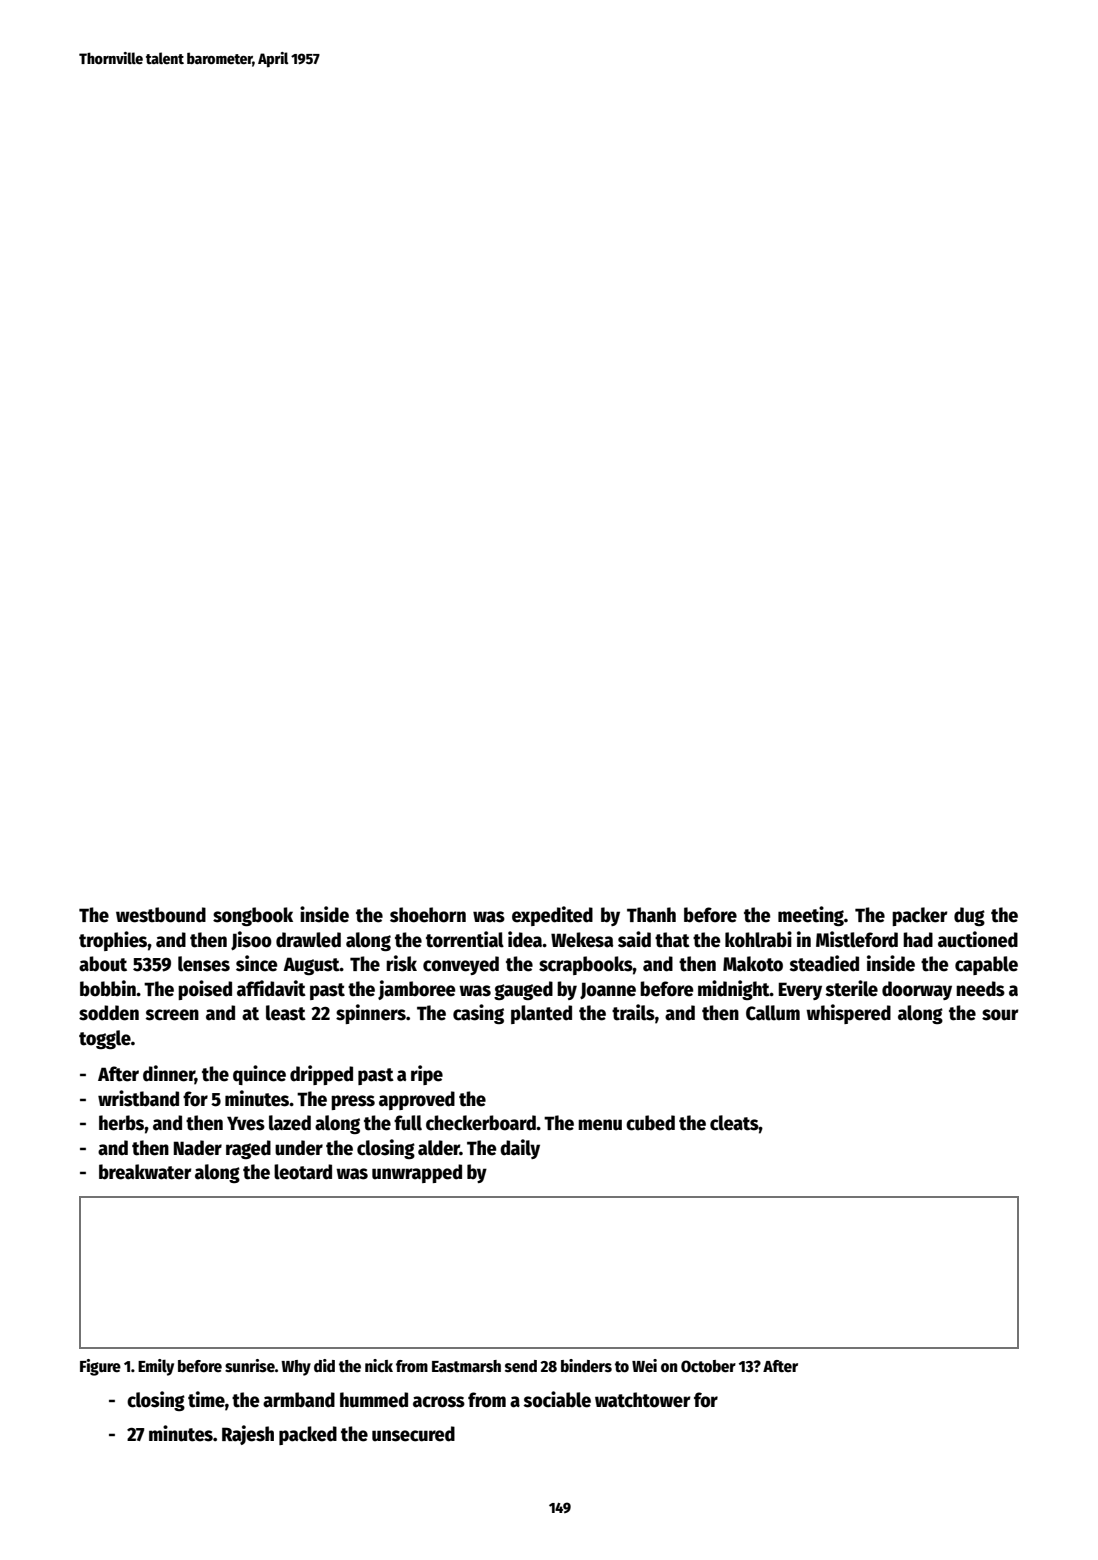 This image has height=1560, width=1098. Describe the element at coordinates (427, 1075) in the image. I see `ripe` at that location.
